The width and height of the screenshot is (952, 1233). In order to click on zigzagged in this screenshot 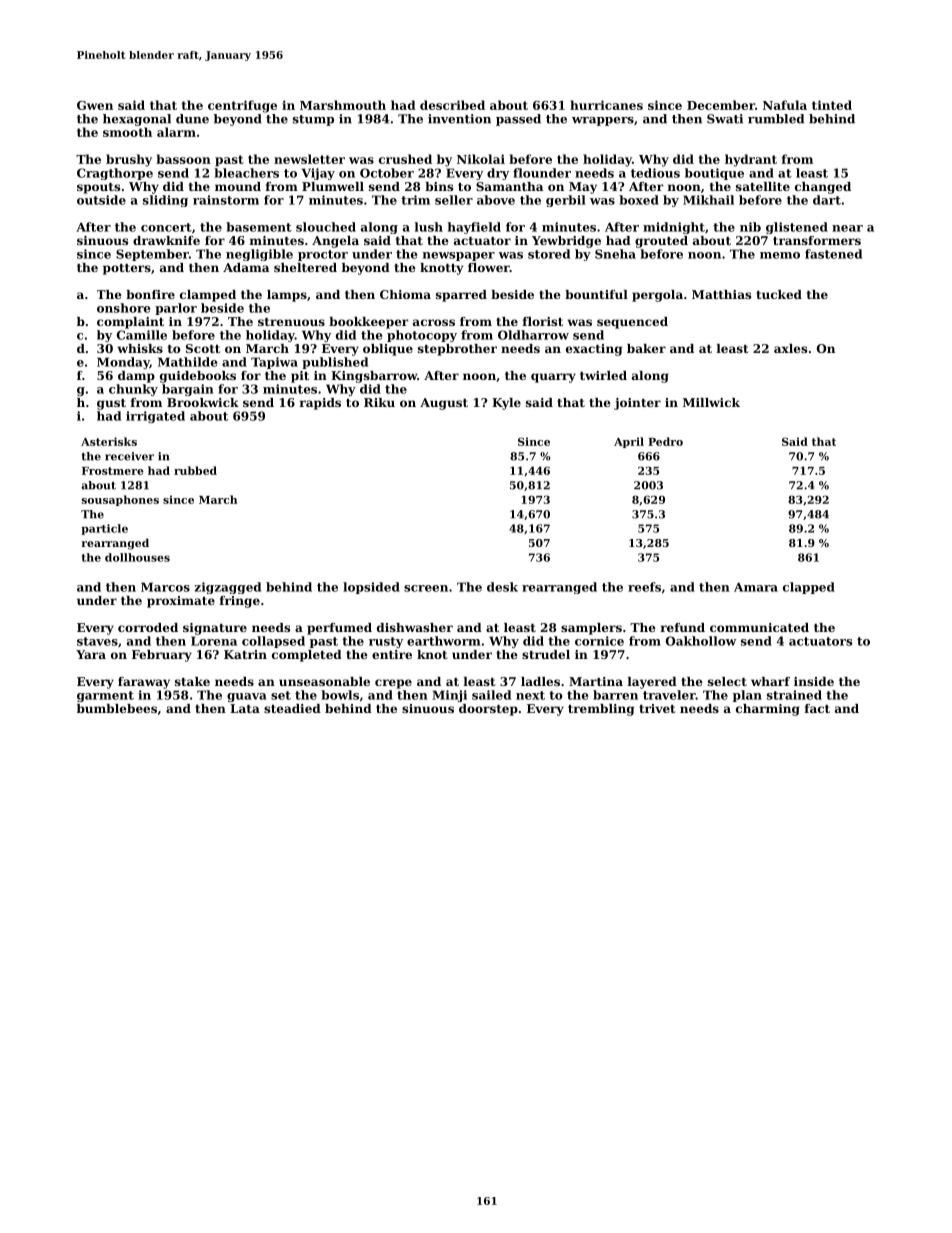, I will do `click(228, 588)`.
